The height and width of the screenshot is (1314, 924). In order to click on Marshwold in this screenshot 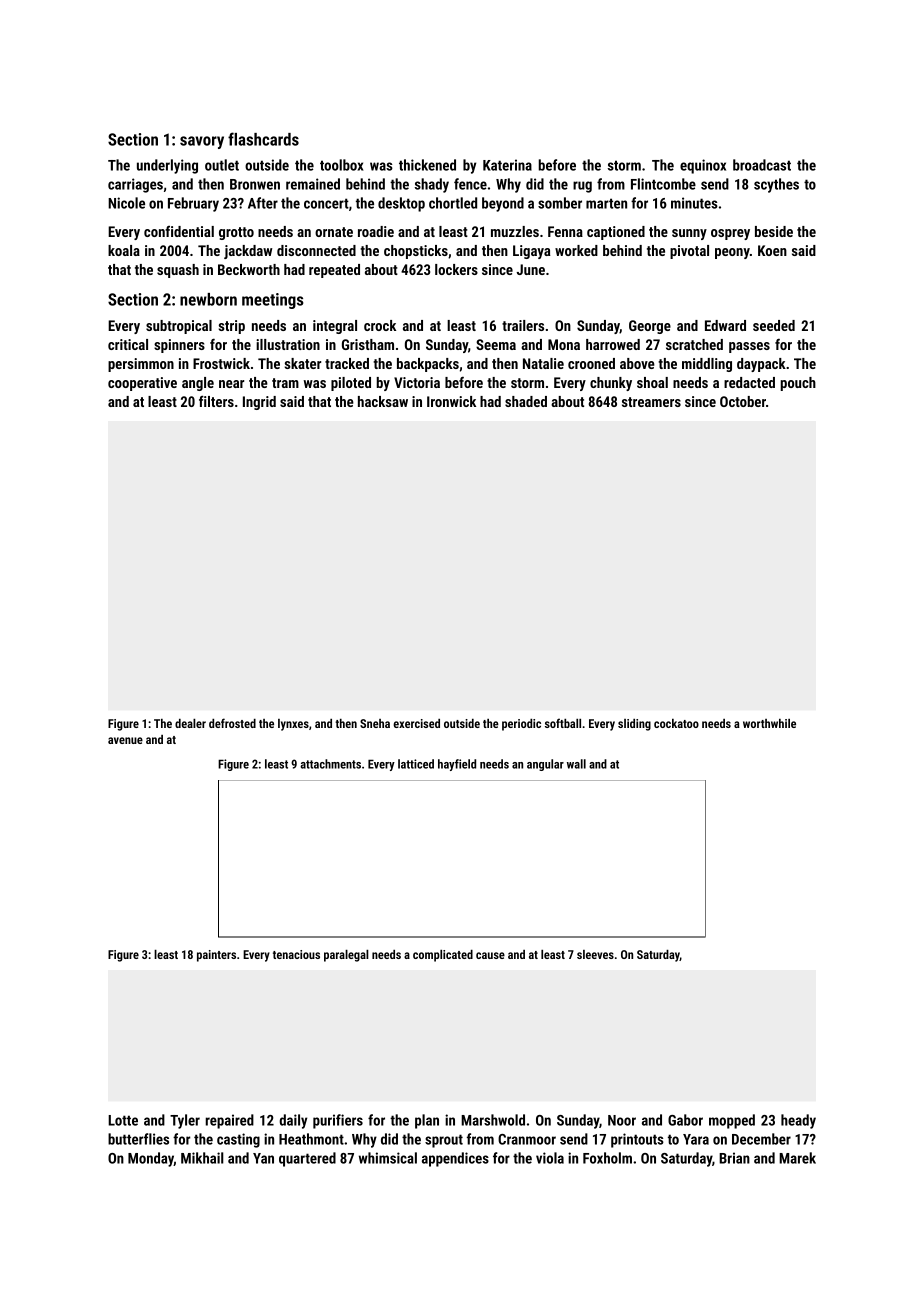, I will do `click(493, 1120)`.
